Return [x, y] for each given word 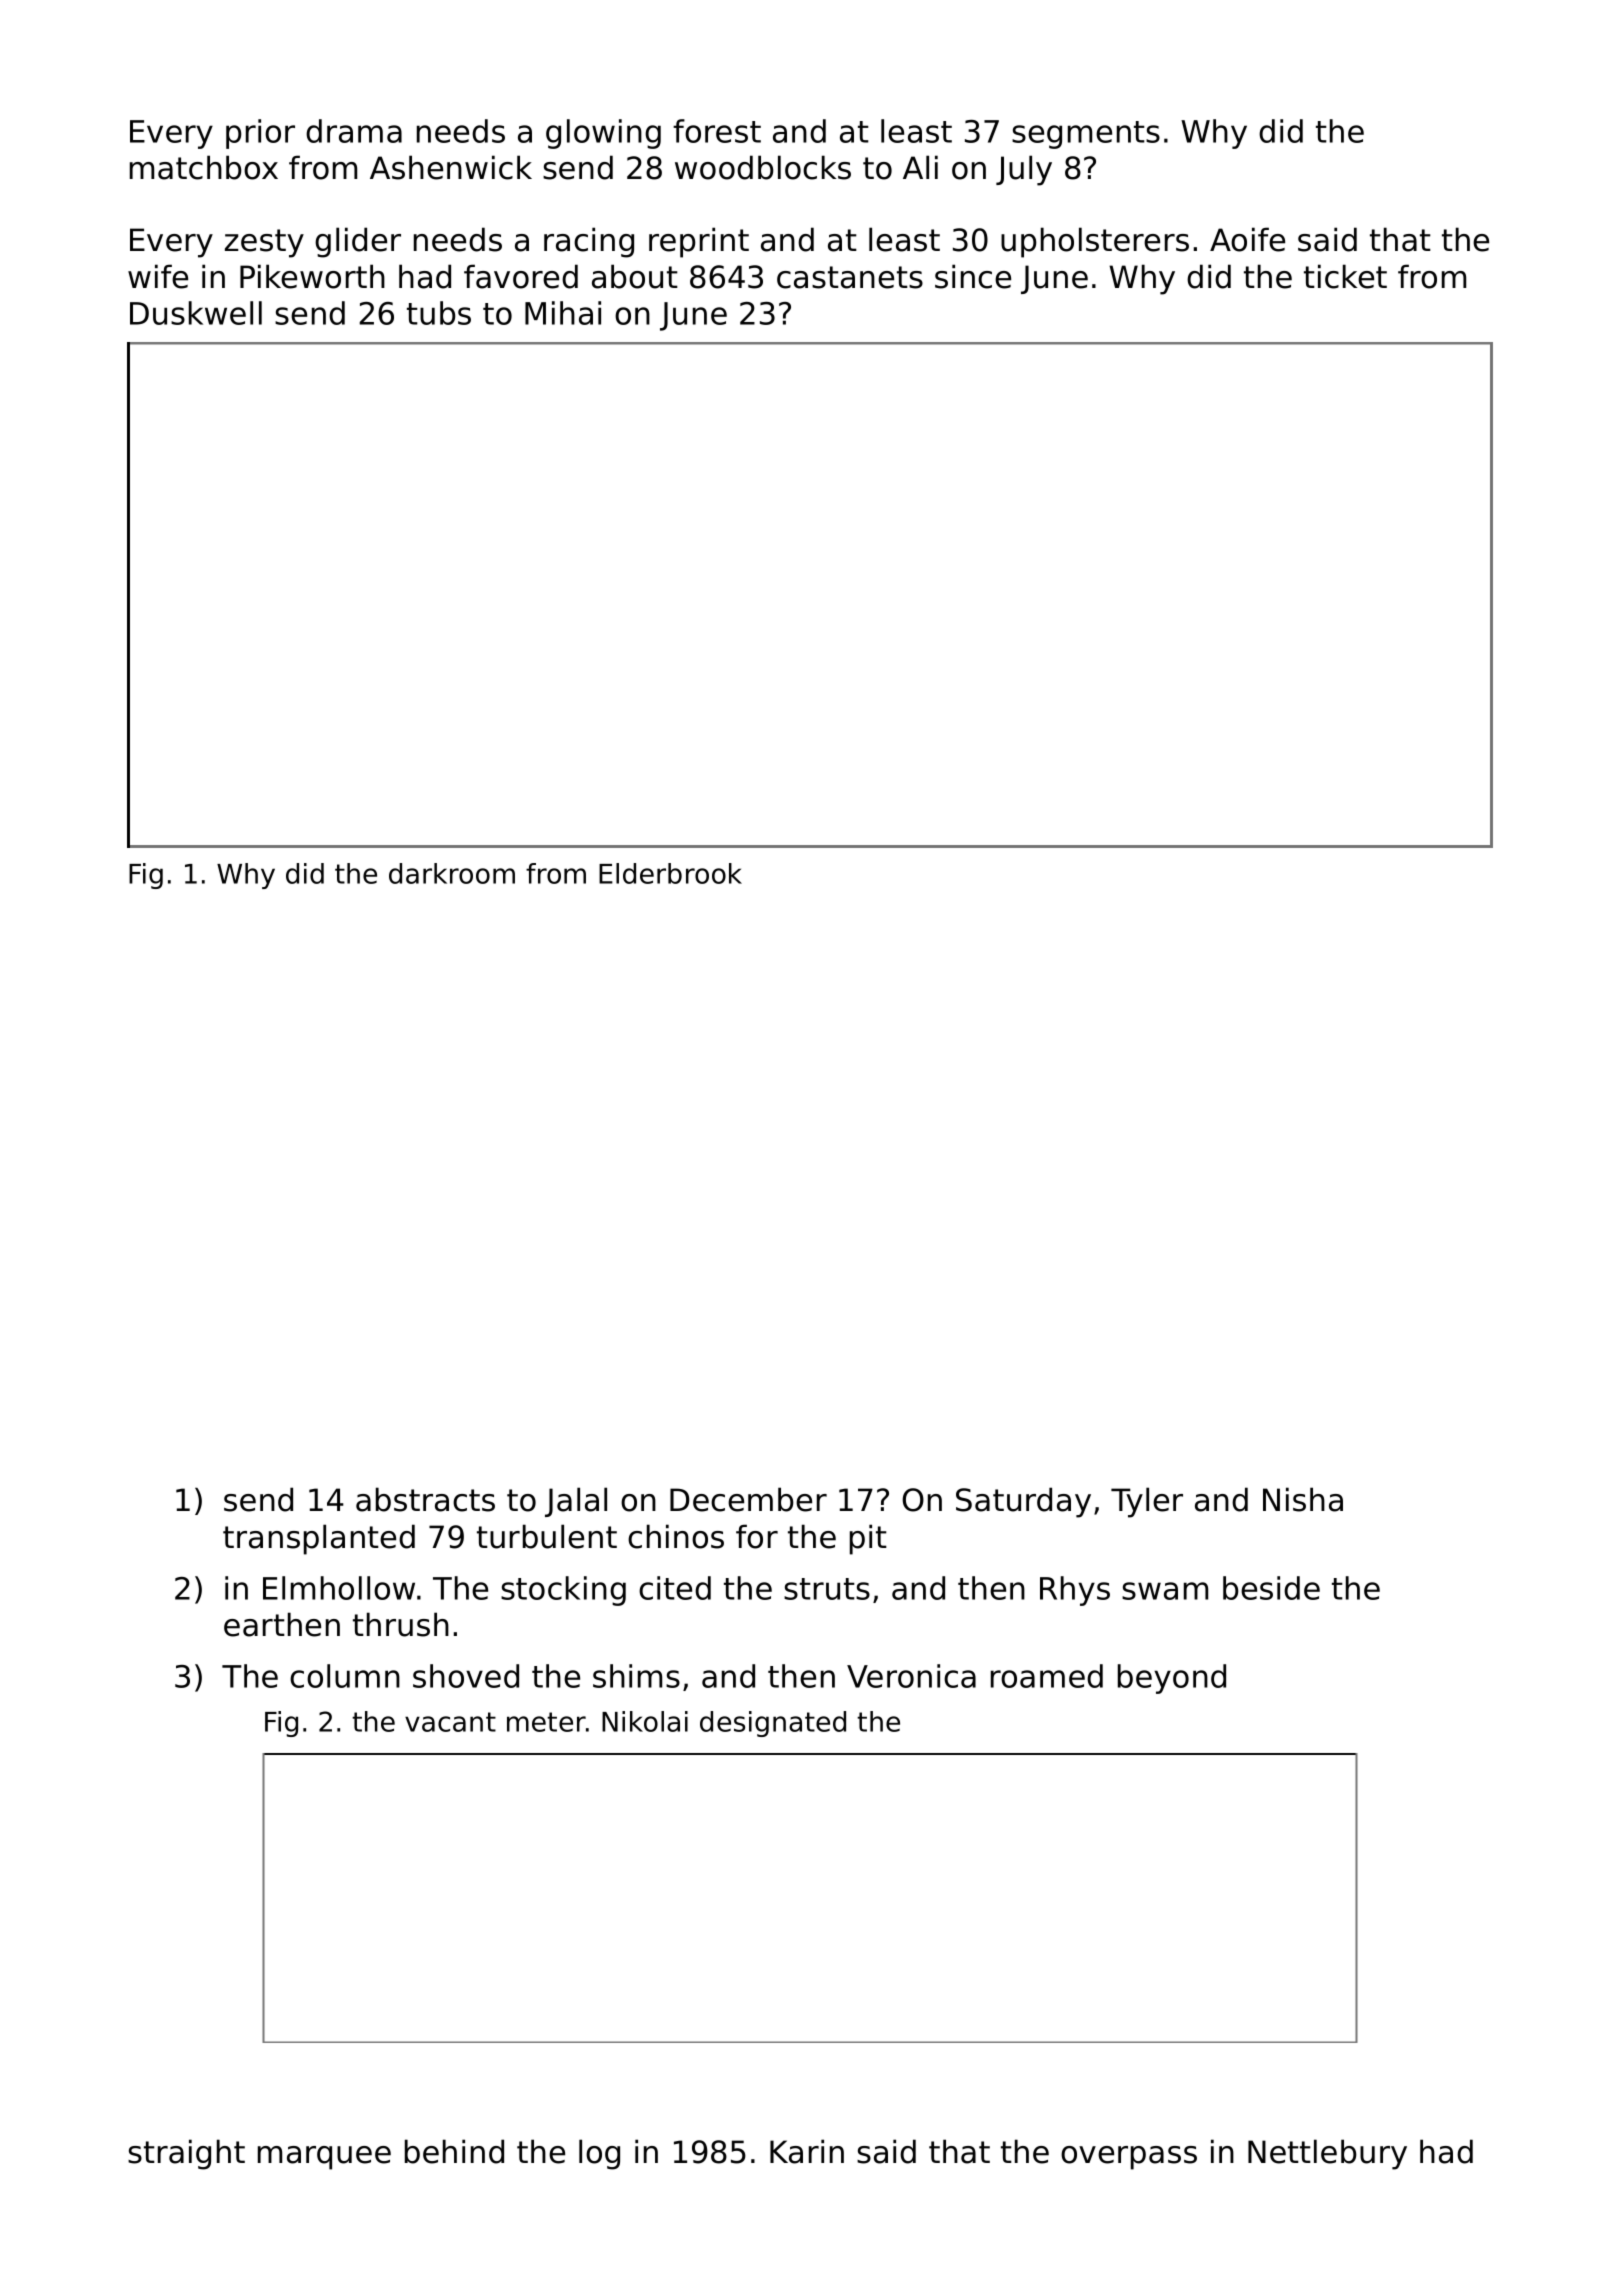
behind [454, 2151]
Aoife [1247, 239]
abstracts [425, 1499]
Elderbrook [670, 873]
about [635, 276]
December [748, 1499]
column [345, 1676]
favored [521, 276]
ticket [1345, 276]
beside [1271, 1588]
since [973, 276]
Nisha [1303, 1499]
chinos [676, 1536]
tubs [439, 313]
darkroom [452, 873]
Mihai [563, 313]
